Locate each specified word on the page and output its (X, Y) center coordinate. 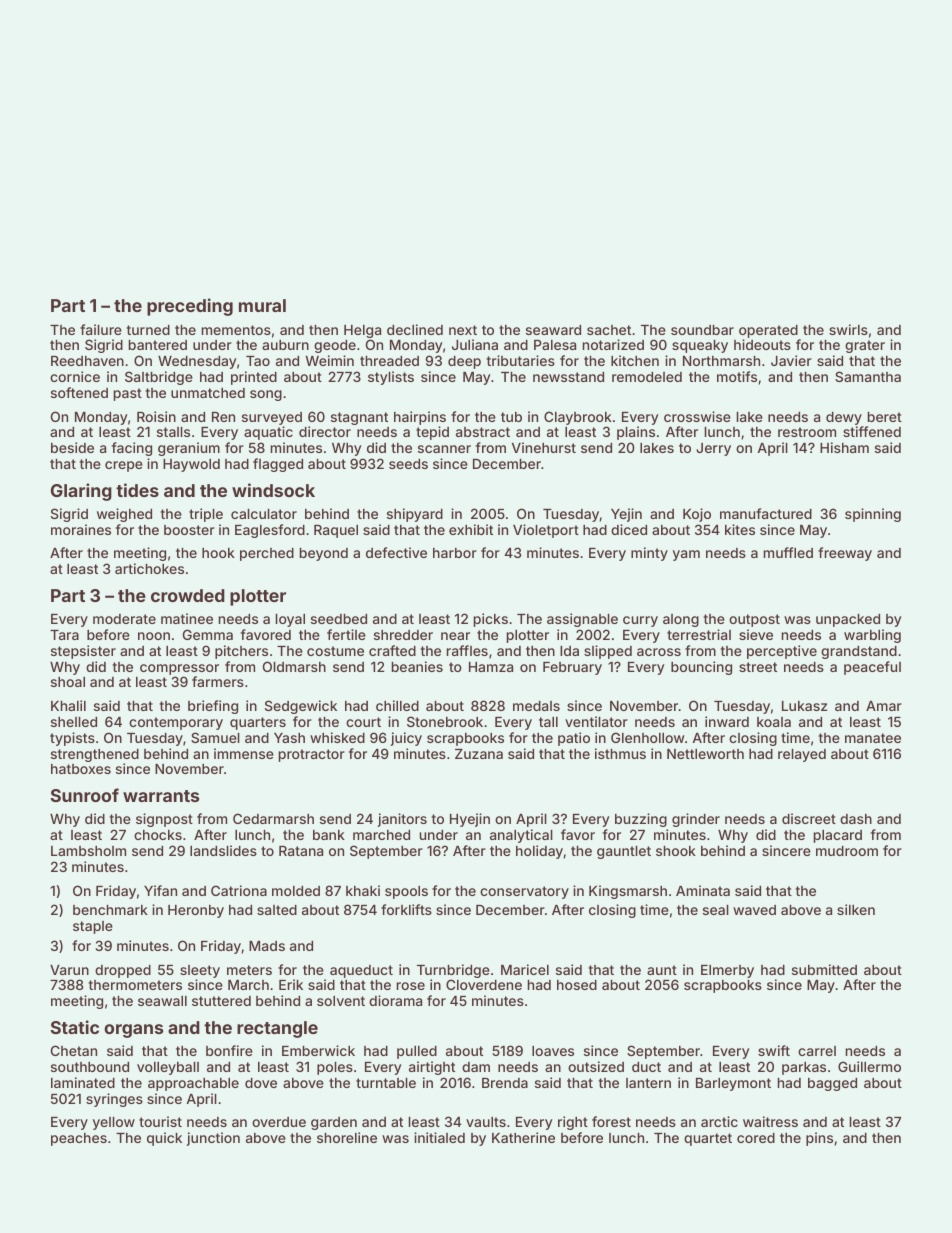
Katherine (523, 1137)
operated (768, 331)
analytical (521, 836)
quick (164, 1139)
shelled (74, 722)
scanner (444, 449)
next (463, 330)
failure (101, 329)
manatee (873, 738)
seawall (162, 1001)
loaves (553, 1051)
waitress (770, 1121)
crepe (124, 466)
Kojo (697, 515)
